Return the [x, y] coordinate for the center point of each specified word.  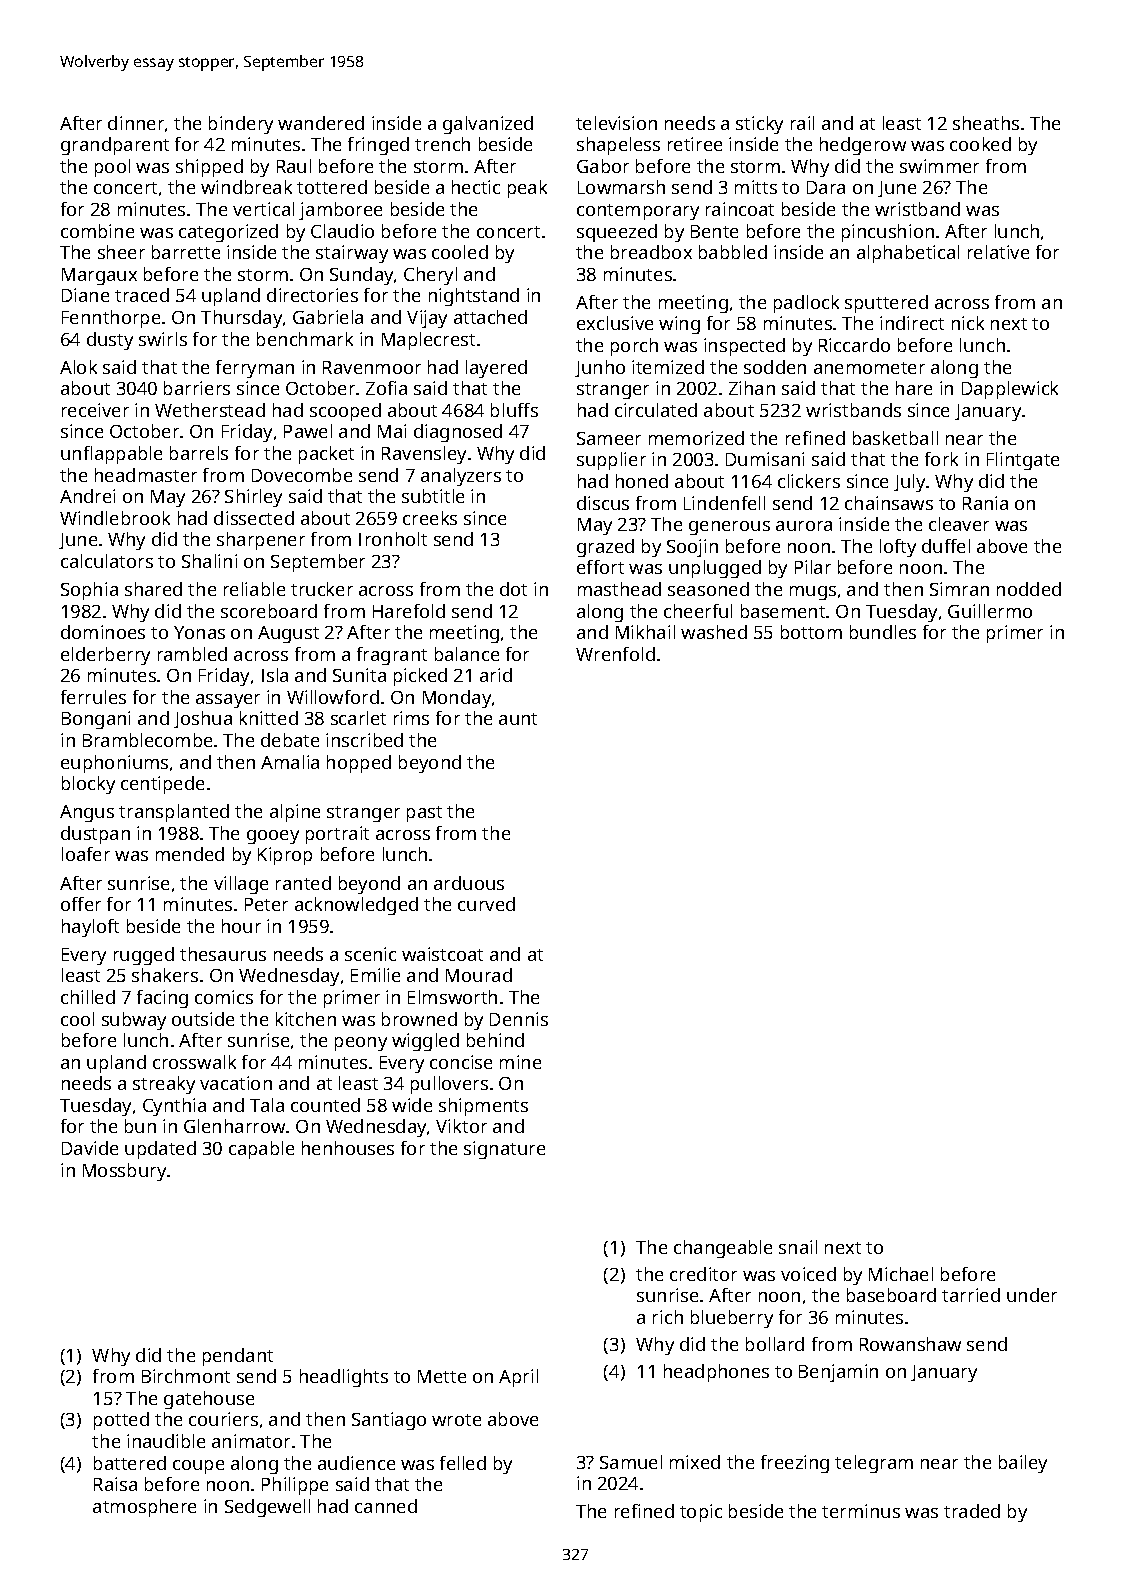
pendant [238, 1357]
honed [642, 481]
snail [798, 1247]
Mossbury [124, 1172]
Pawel [308, 431]
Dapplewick [1010, 390]
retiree [695, 144]
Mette [442, 1376]
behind [495, 1040]
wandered [321, 123]
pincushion [888, 233]
